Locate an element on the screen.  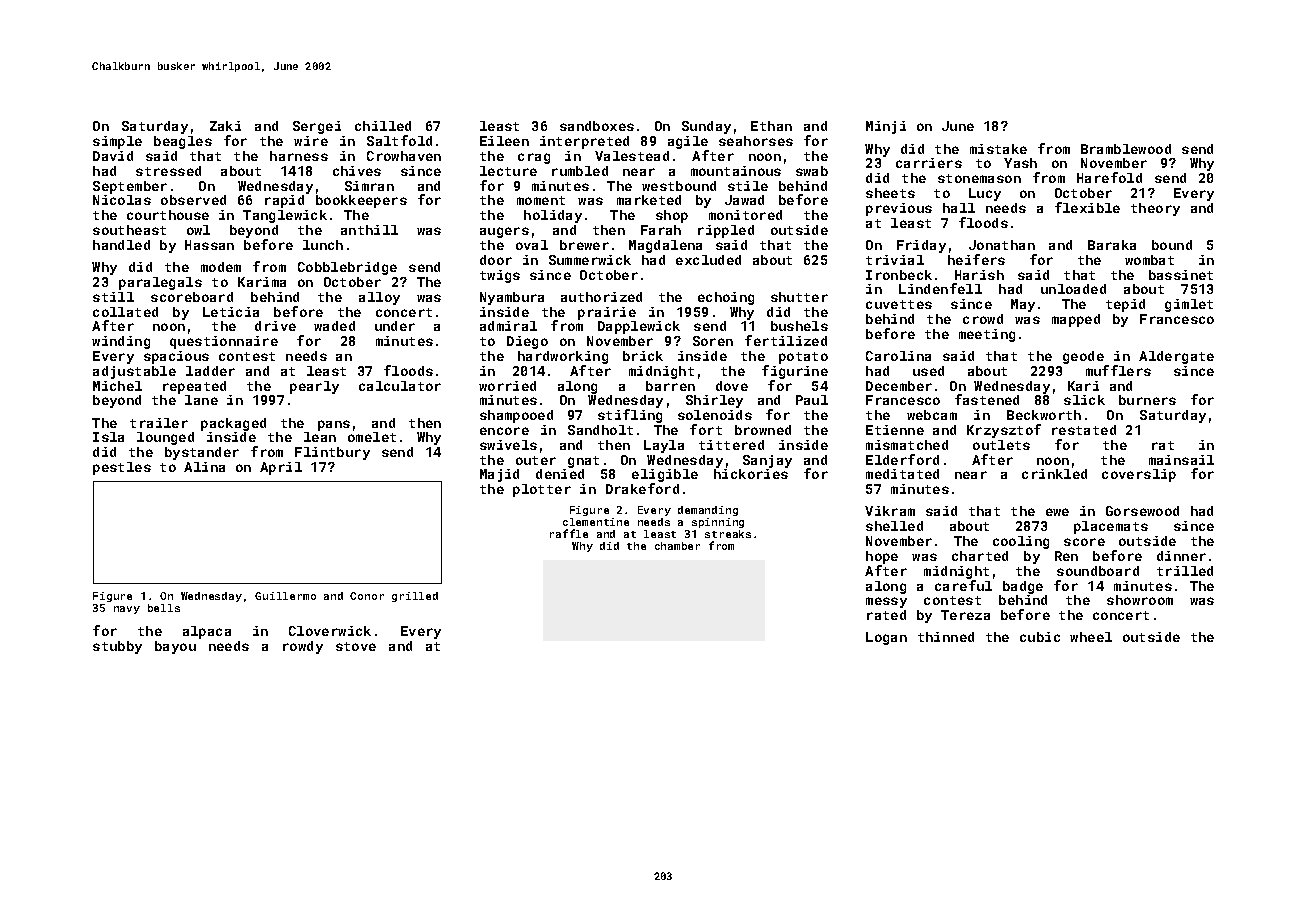
Baraka is located at coordinates (1112, 245).
